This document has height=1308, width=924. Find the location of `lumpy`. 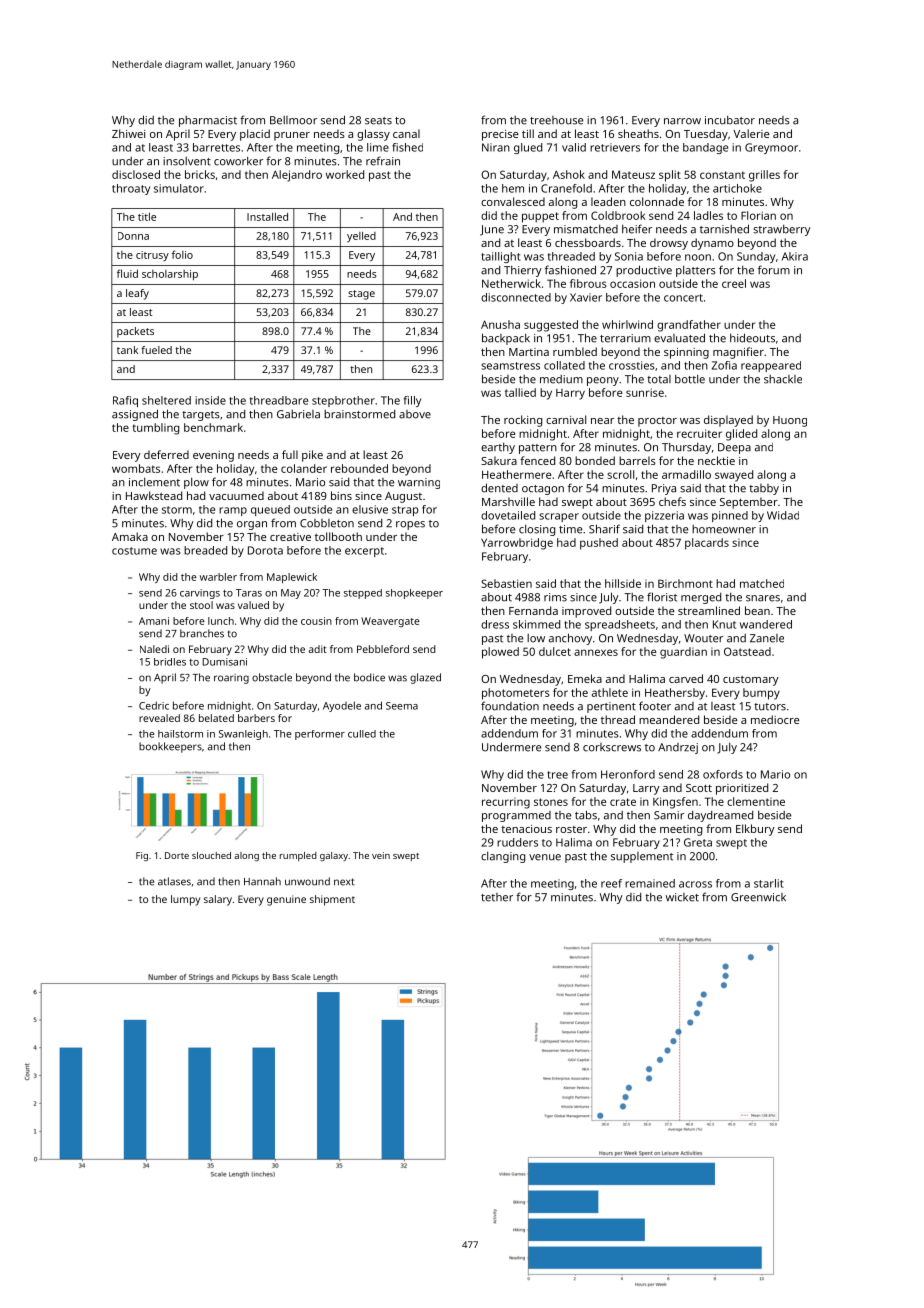

lumpy is located at coordinates (185, 900).
